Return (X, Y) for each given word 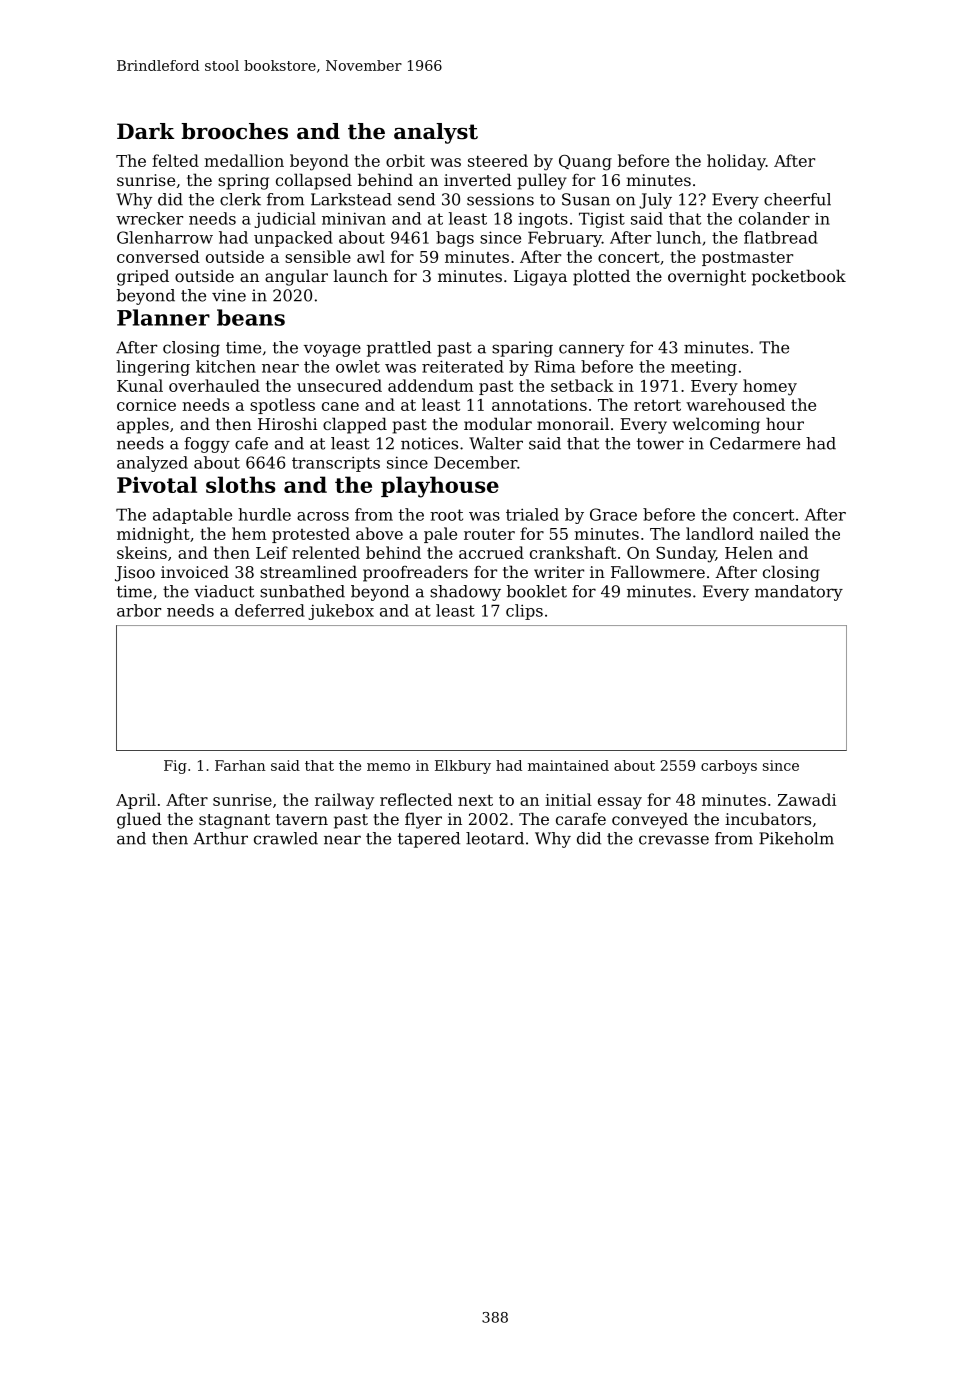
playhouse (440, 487)
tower (660, 444)
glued (139, 820)
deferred (270, 610)
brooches (234, 131)
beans (251, 317)
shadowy (465, 593)
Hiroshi (287, 423)
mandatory (799, 593)
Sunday (685, 554)
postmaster (747, 259)
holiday (736, 162)
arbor (139, 610)
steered (498, 160)
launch (361, 275)
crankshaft (573, 552)
